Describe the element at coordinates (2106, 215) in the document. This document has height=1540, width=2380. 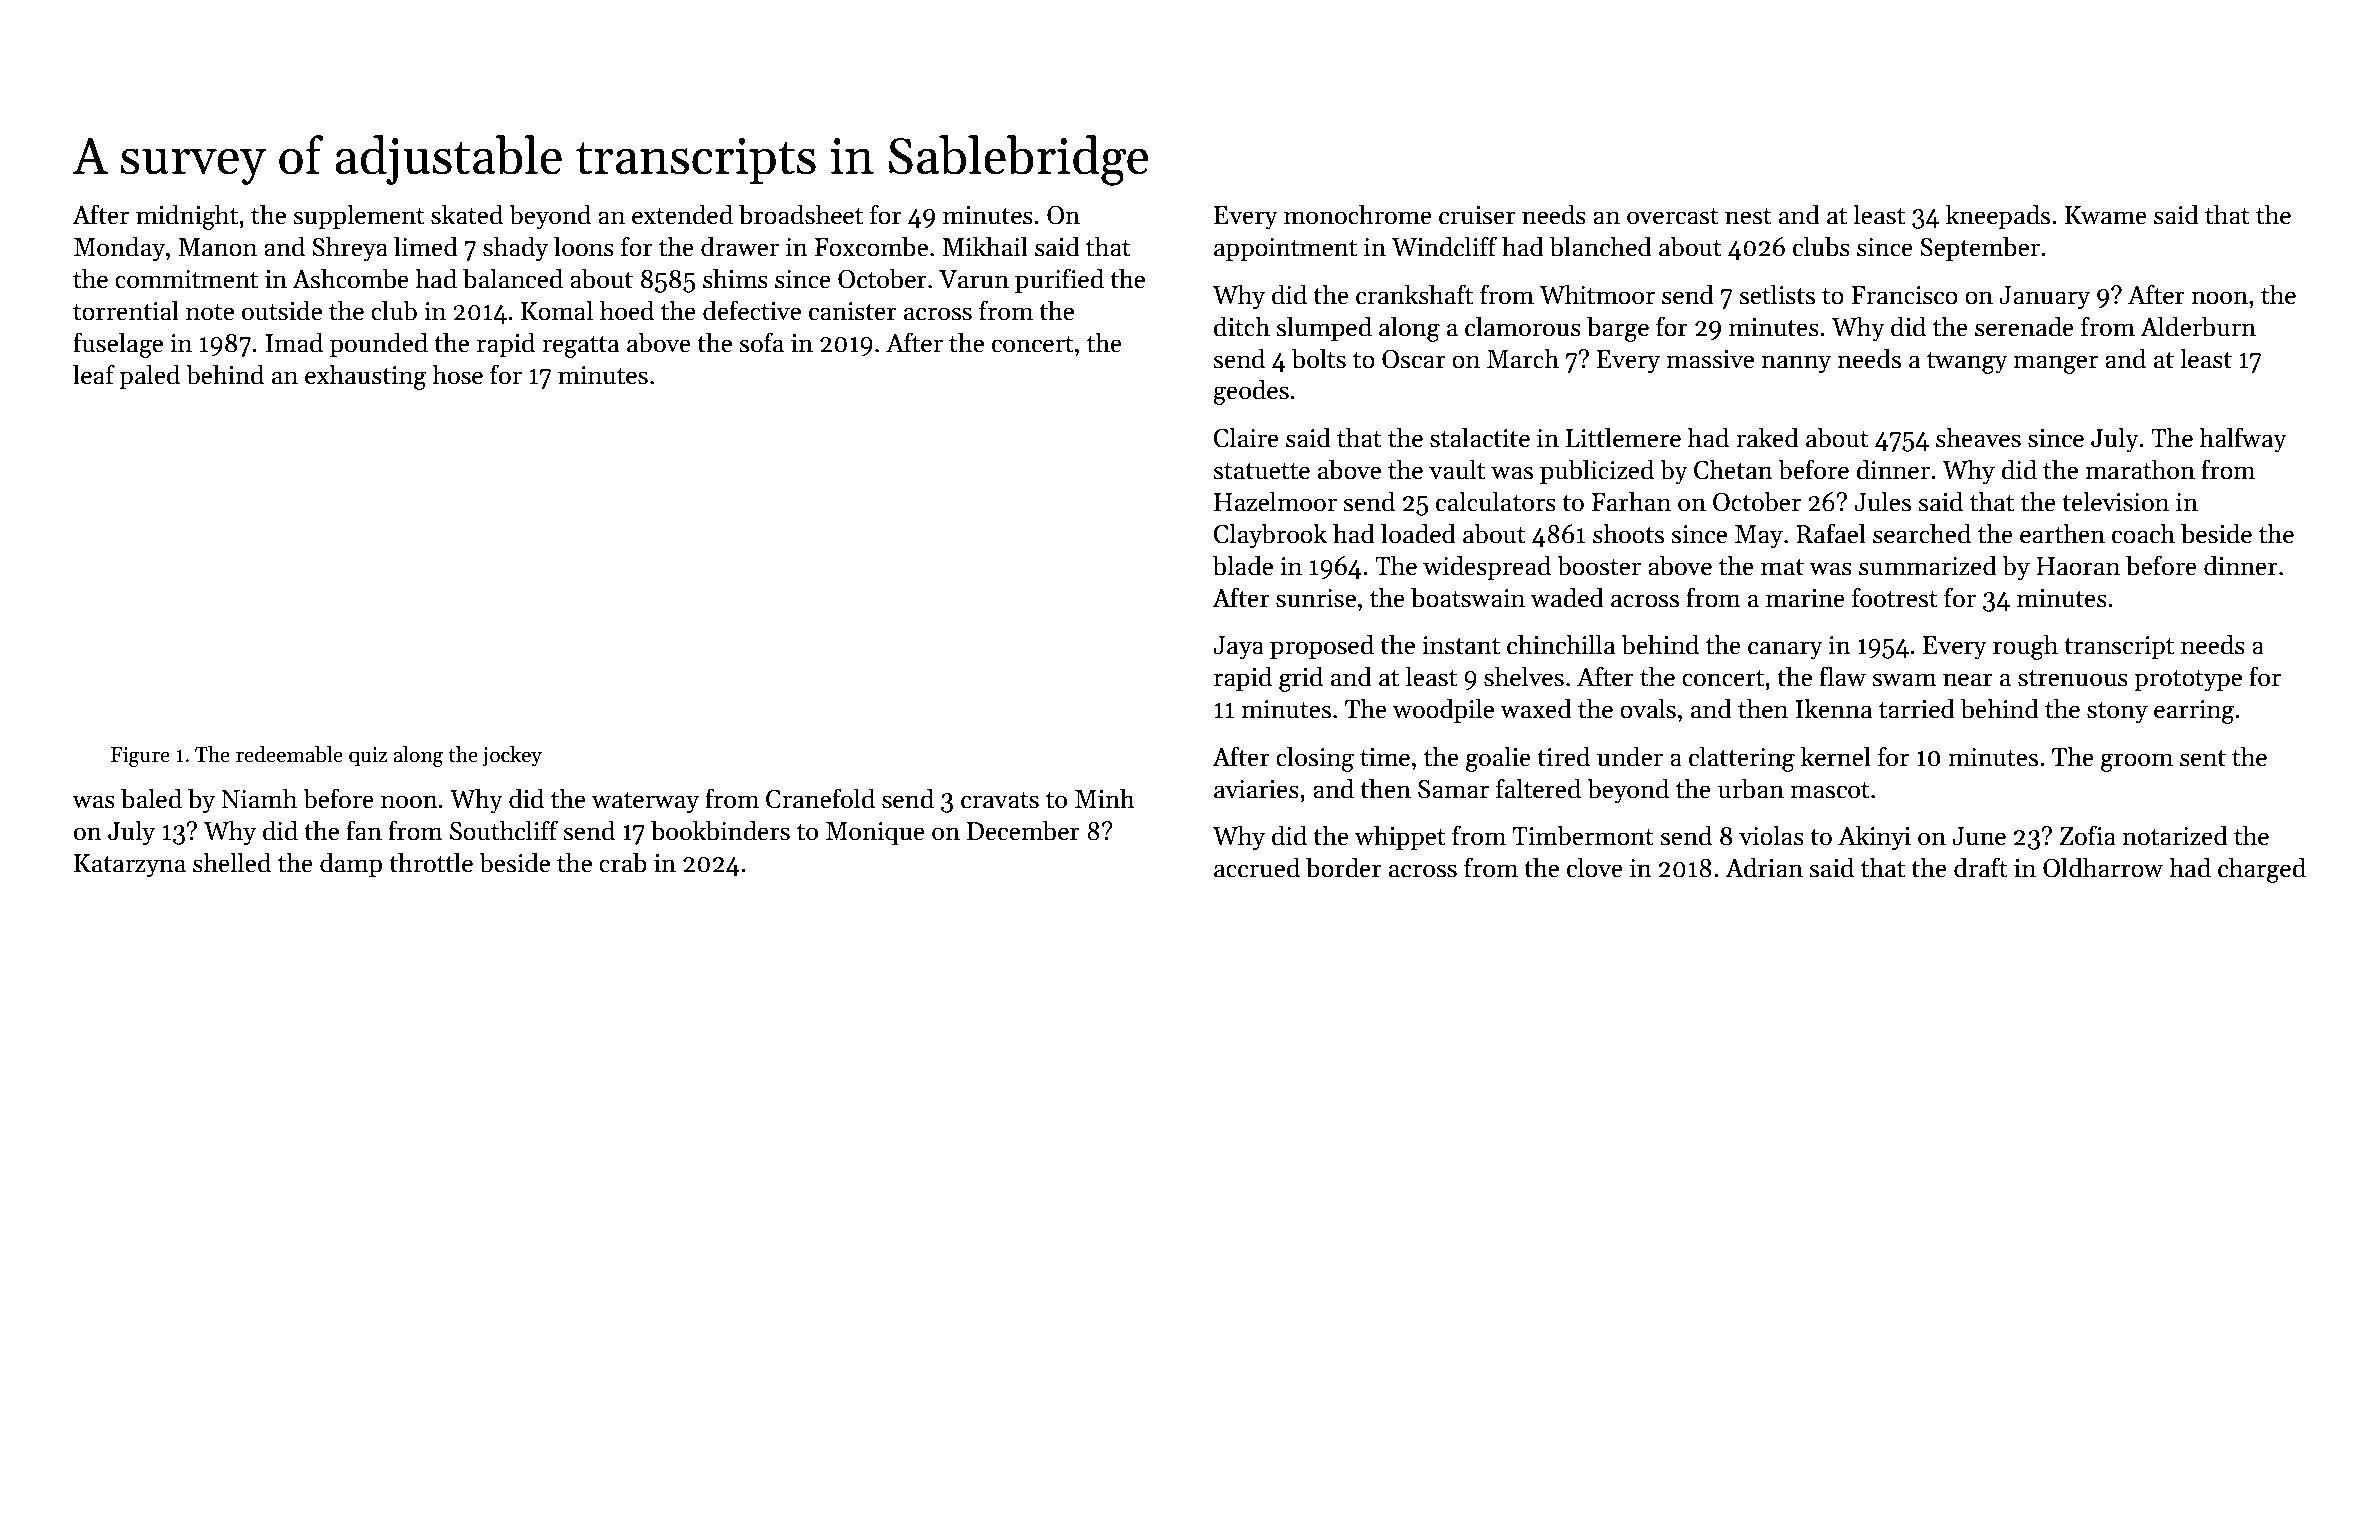
I see `Kwame` at that location.
